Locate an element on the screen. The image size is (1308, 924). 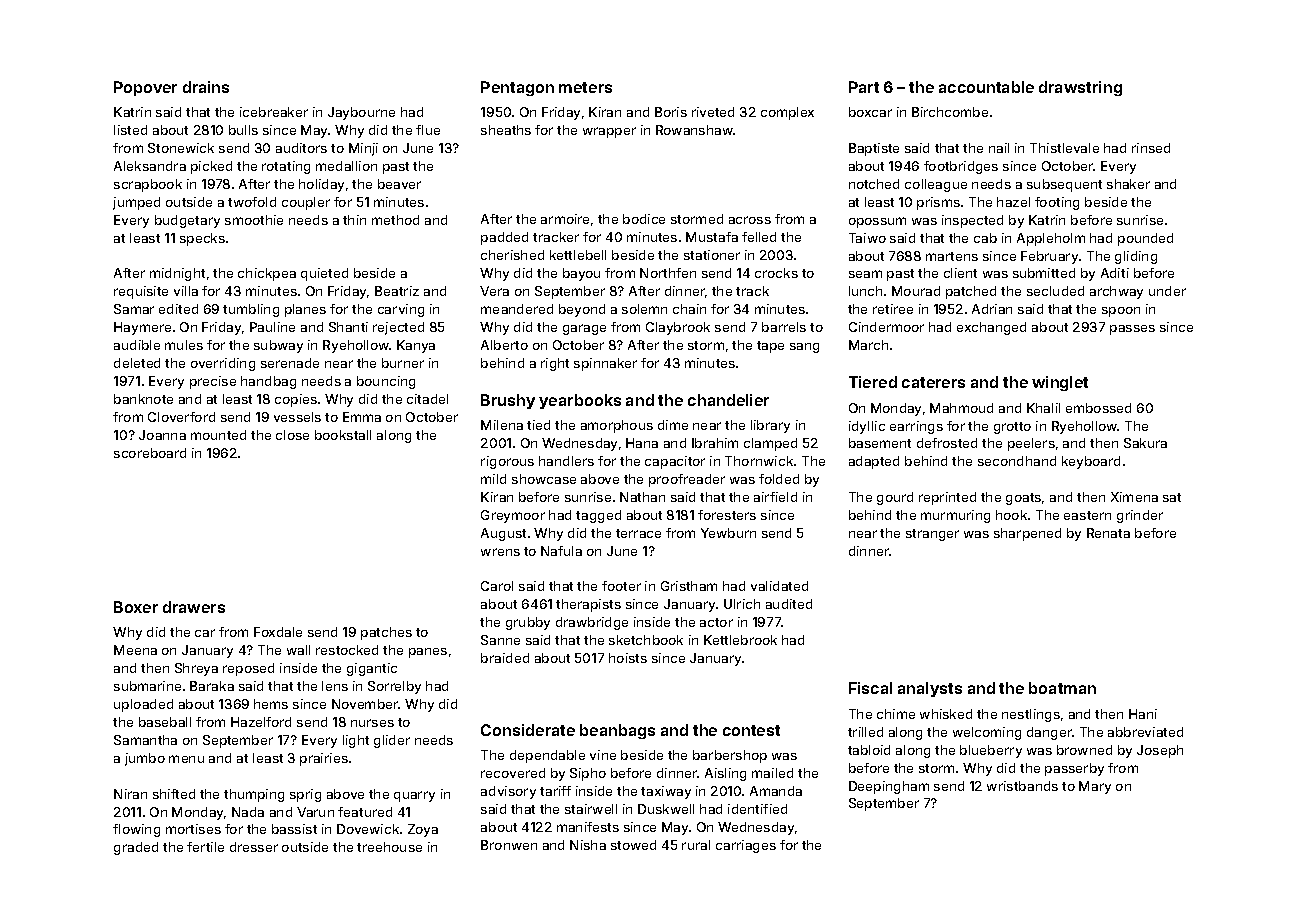
accountable is located at coordinates (986, 87).
